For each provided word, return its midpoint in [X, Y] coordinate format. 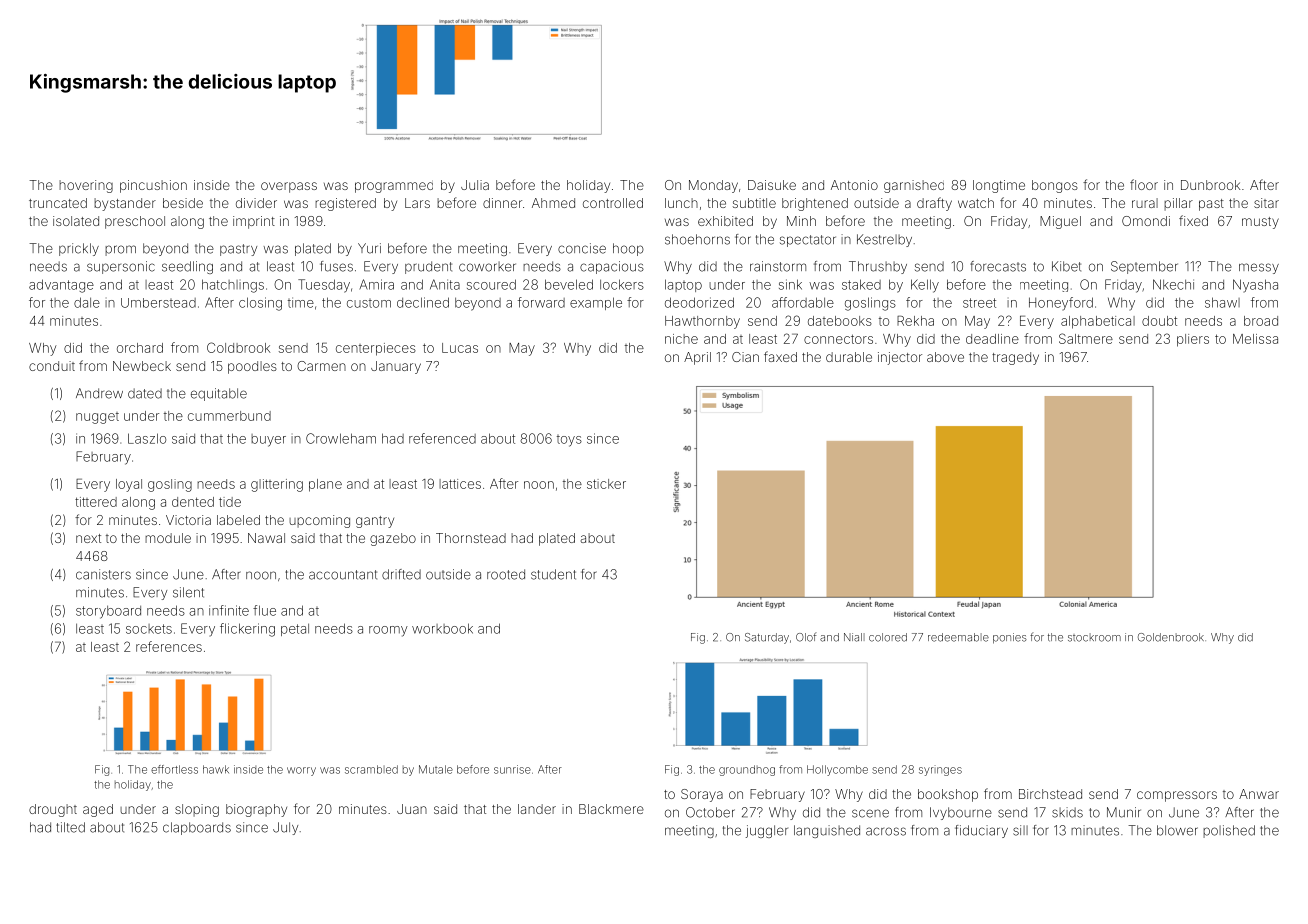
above [945, 357]
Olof [806, 637]
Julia [475, 185]
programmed [394, 187]
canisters [103, 574]
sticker [606, 484]
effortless [174, 769]
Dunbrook [1210, 185]
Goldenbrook [1171, 637]
